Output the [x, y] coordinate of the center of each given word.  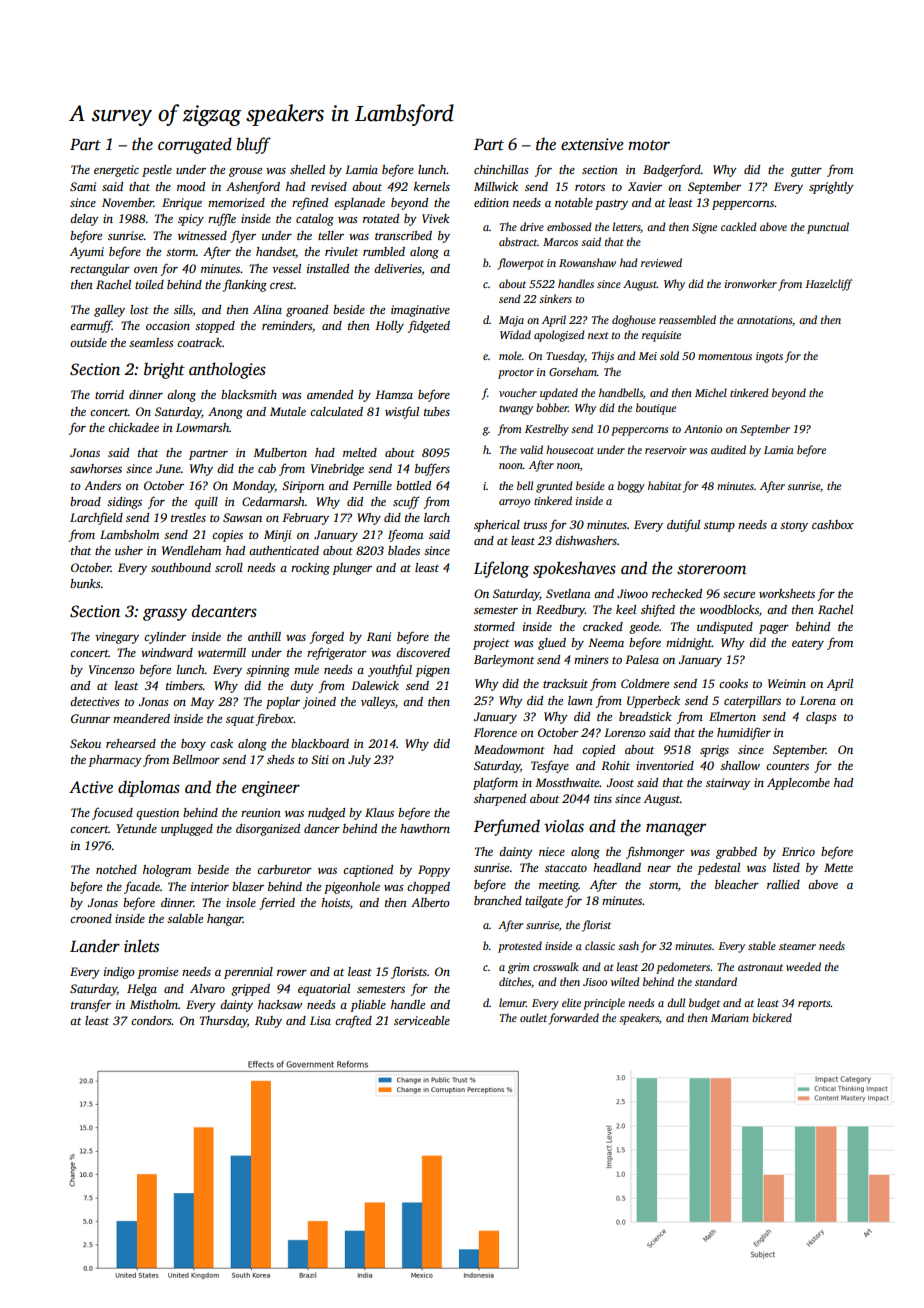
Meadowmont [509, 749]
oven [146, 270]
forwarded [574, 1019]
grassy [165, 614]
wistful [402, 412]
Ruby [268, 1022]
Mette [838, 867]
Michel [711, 392]
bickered [772, 1017]
